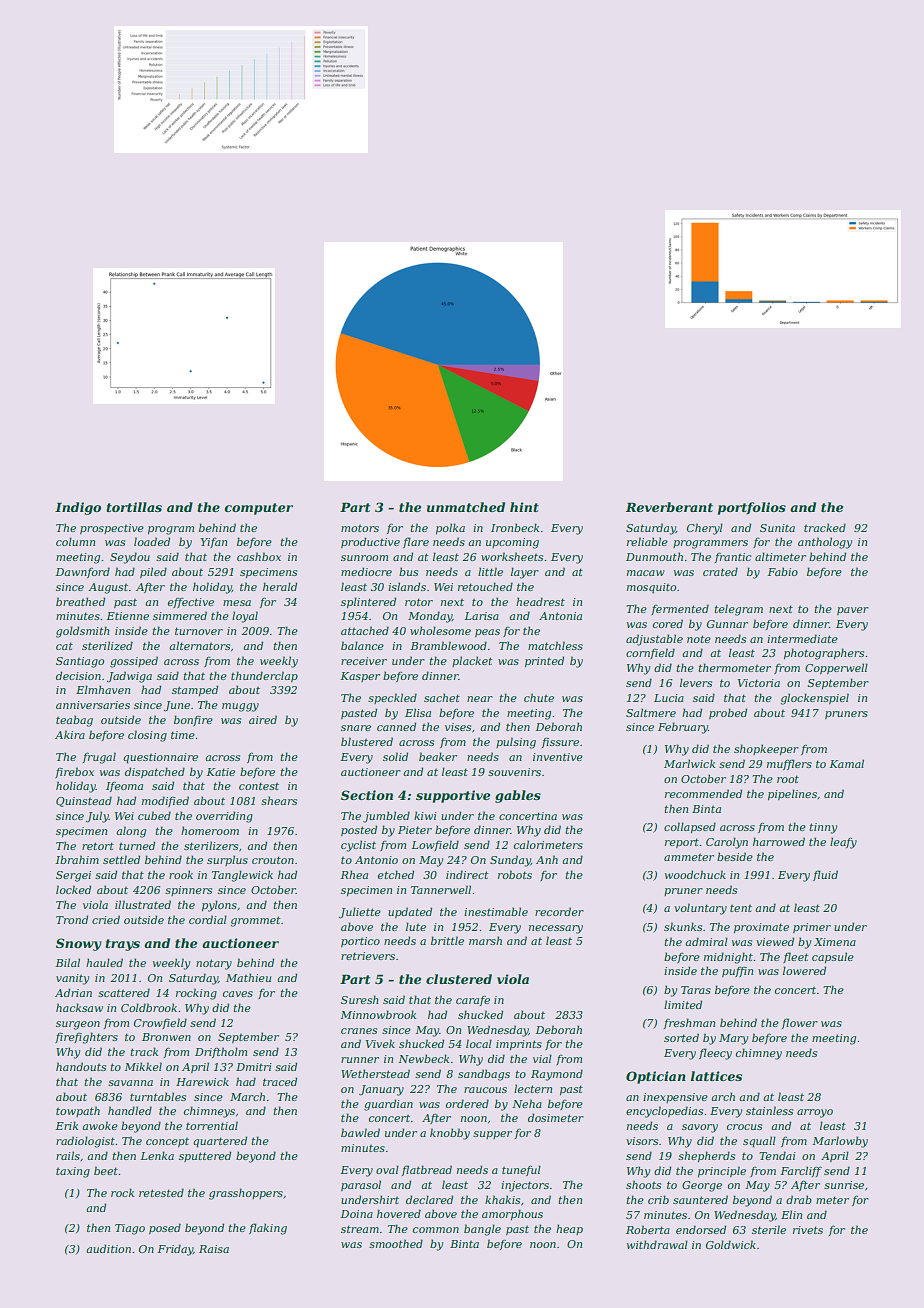 This screenshot has width=924, height=1308. What do you see at coordinates (214, 1249) in the screenshot?
I see `Raisa` at bounding box center [214, 1249].
